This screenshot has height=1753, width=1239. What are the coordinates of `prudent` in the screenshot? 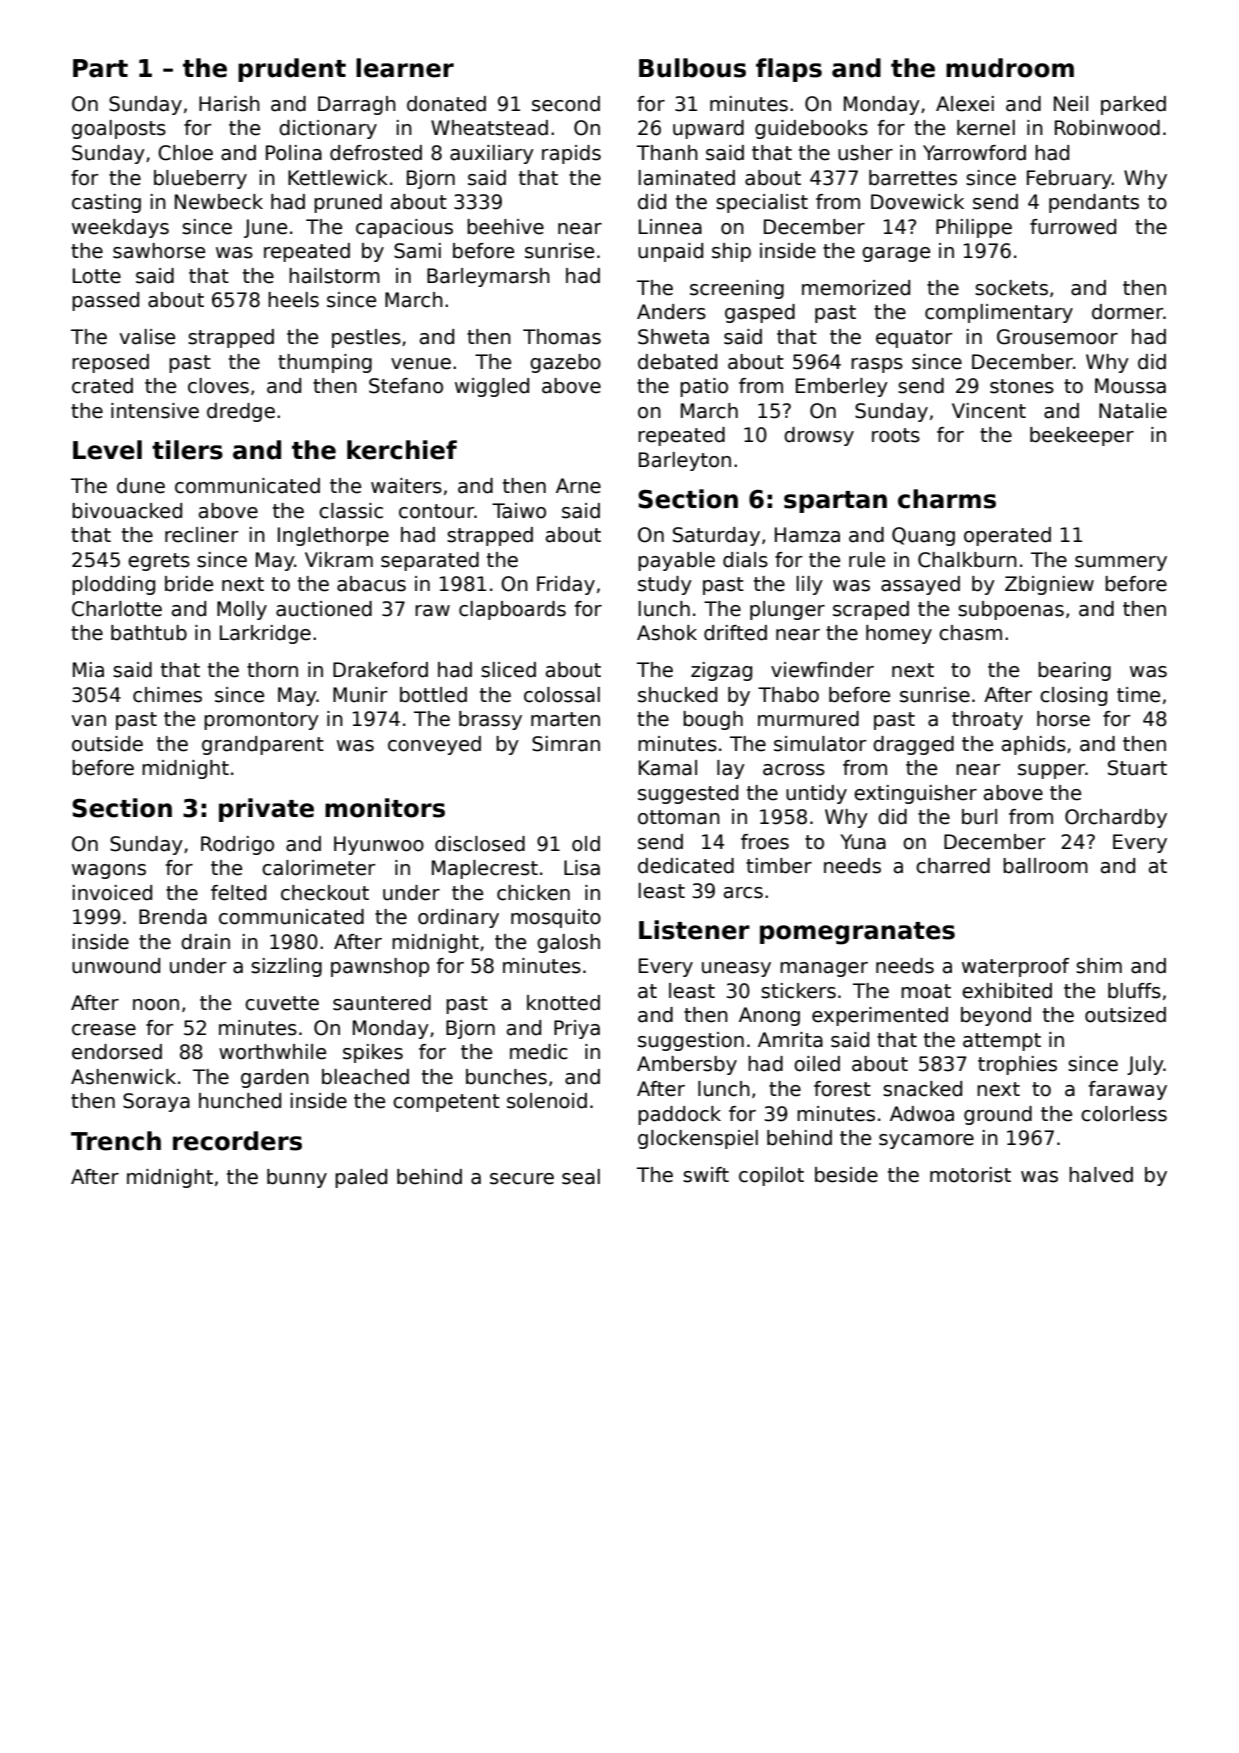 It's located at (292, 70).
